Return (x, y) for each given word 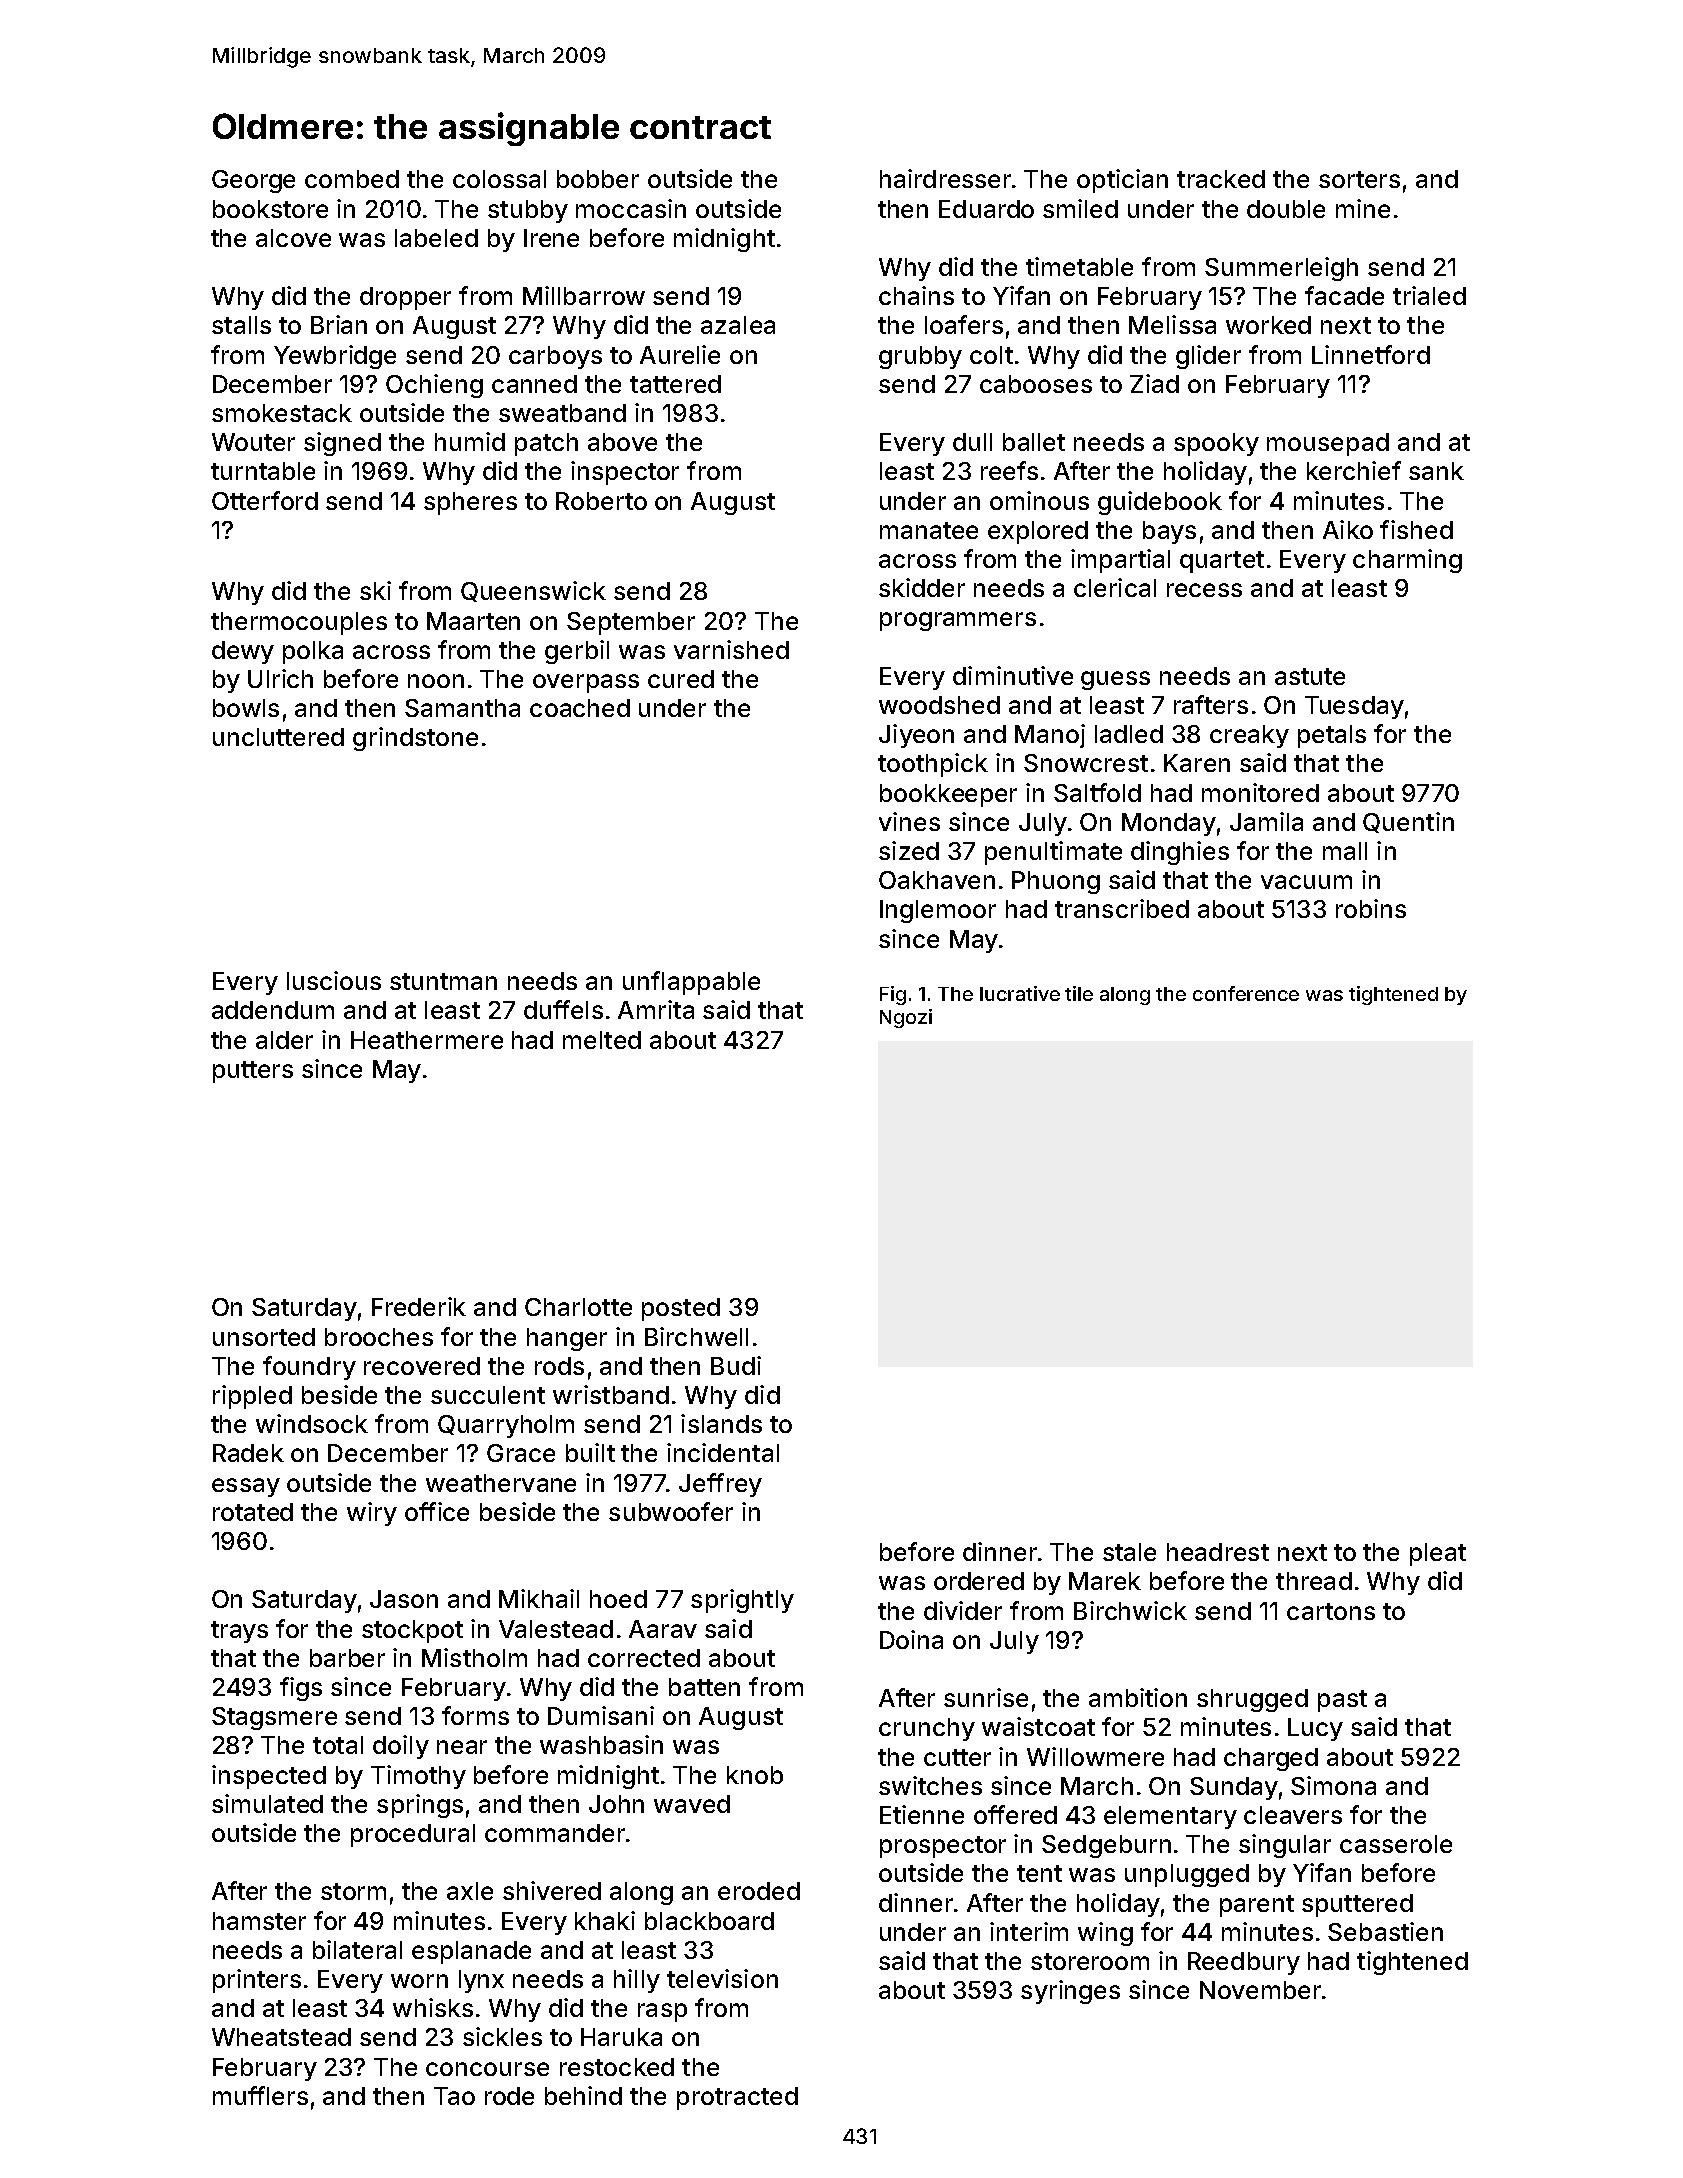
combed (352, 179)
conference (1246, 993)
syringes (1070, 1992)
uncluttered (278, 737)
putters (253, 1072)
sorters (1359, 179)
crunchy (927, 1729)
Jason (404, 1599)
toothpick (933, 765)
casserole (1396, 1844)
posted (681, 1309)
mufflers (260, 2095)
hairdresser (945, 178)
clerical (1115, 587)
